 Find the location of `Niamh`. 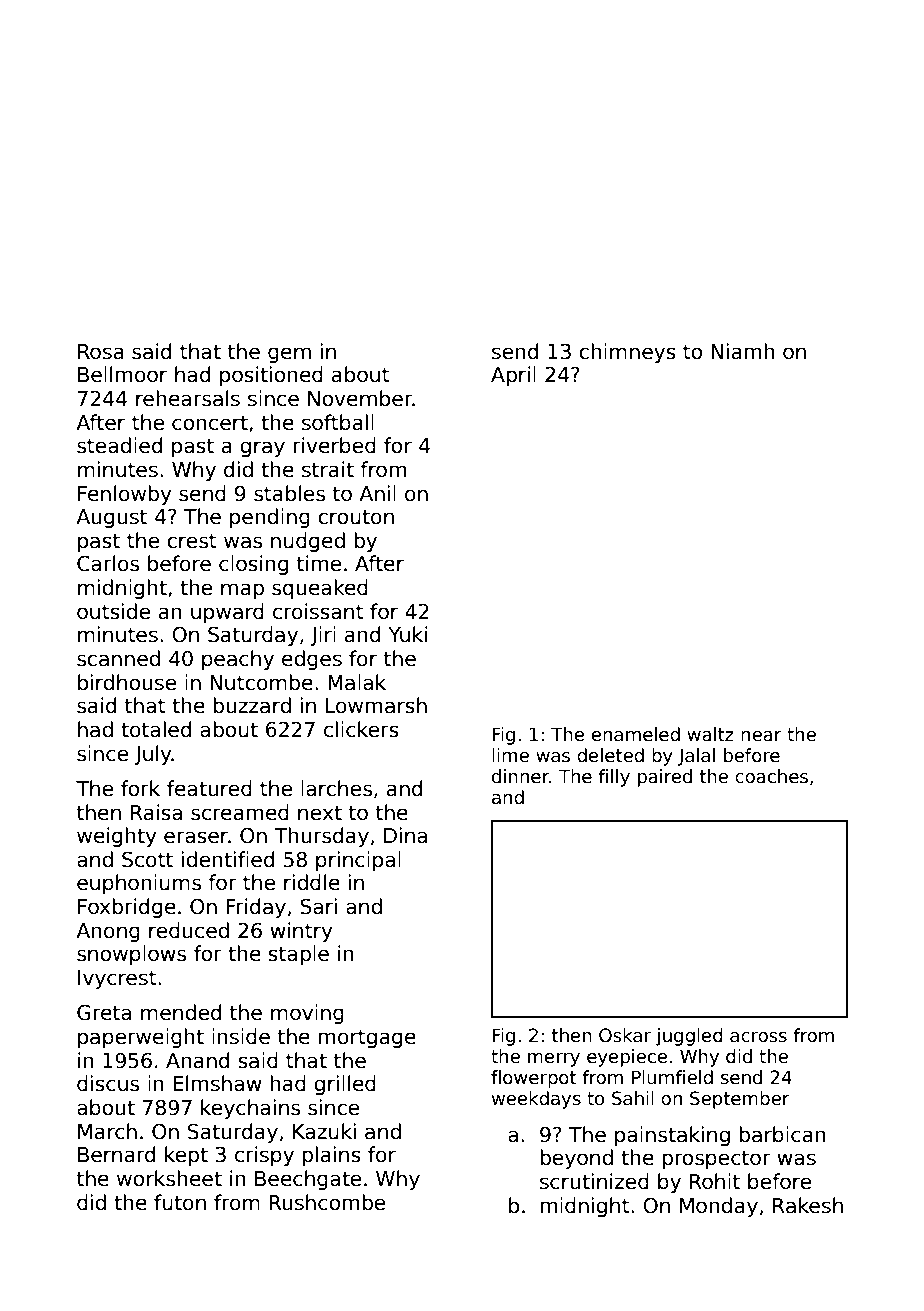

Niamh is located at coordinates (743, 351).
